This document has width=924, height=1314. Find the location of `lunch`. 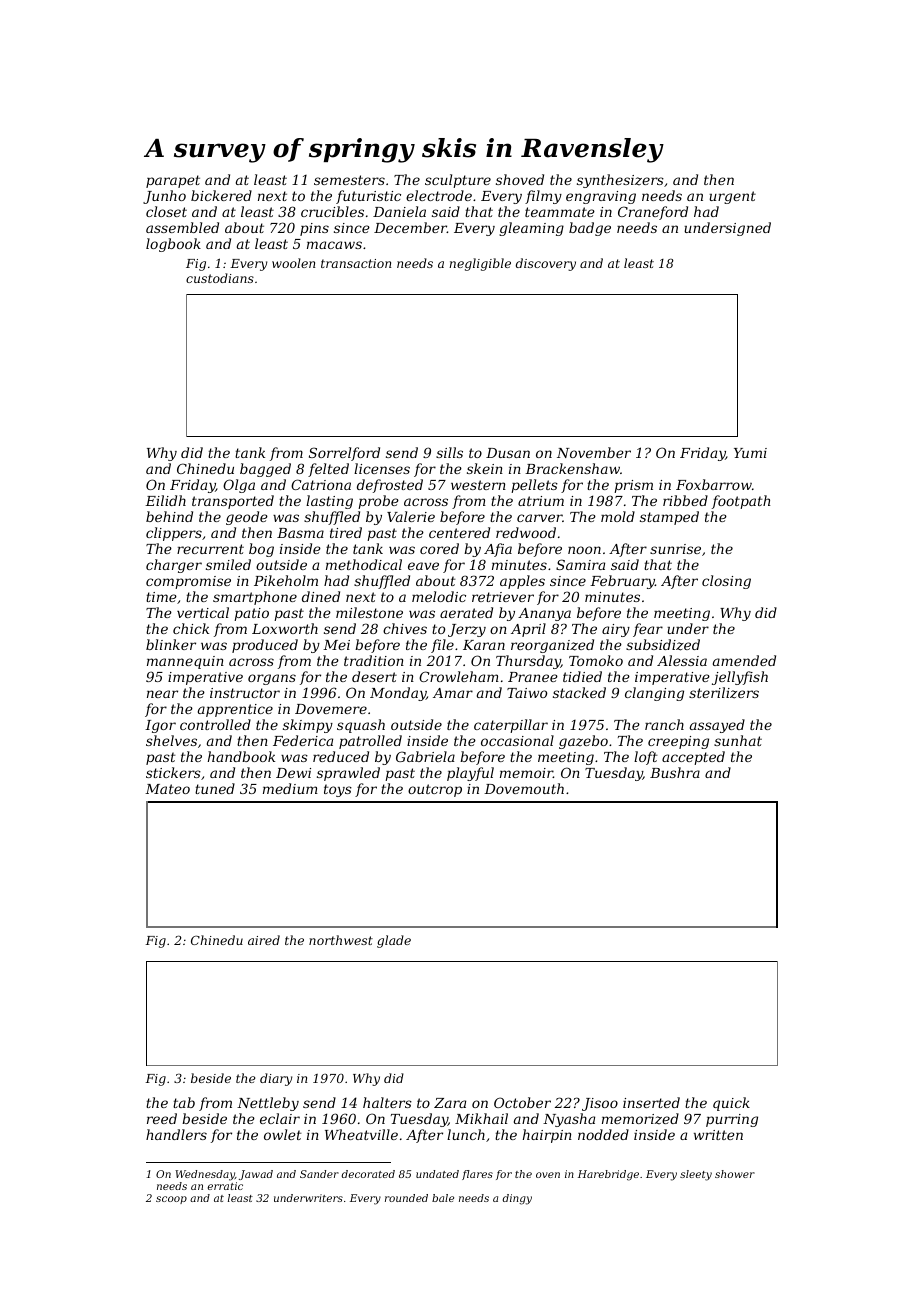

lunch is located at coordinates (466, 1134).
